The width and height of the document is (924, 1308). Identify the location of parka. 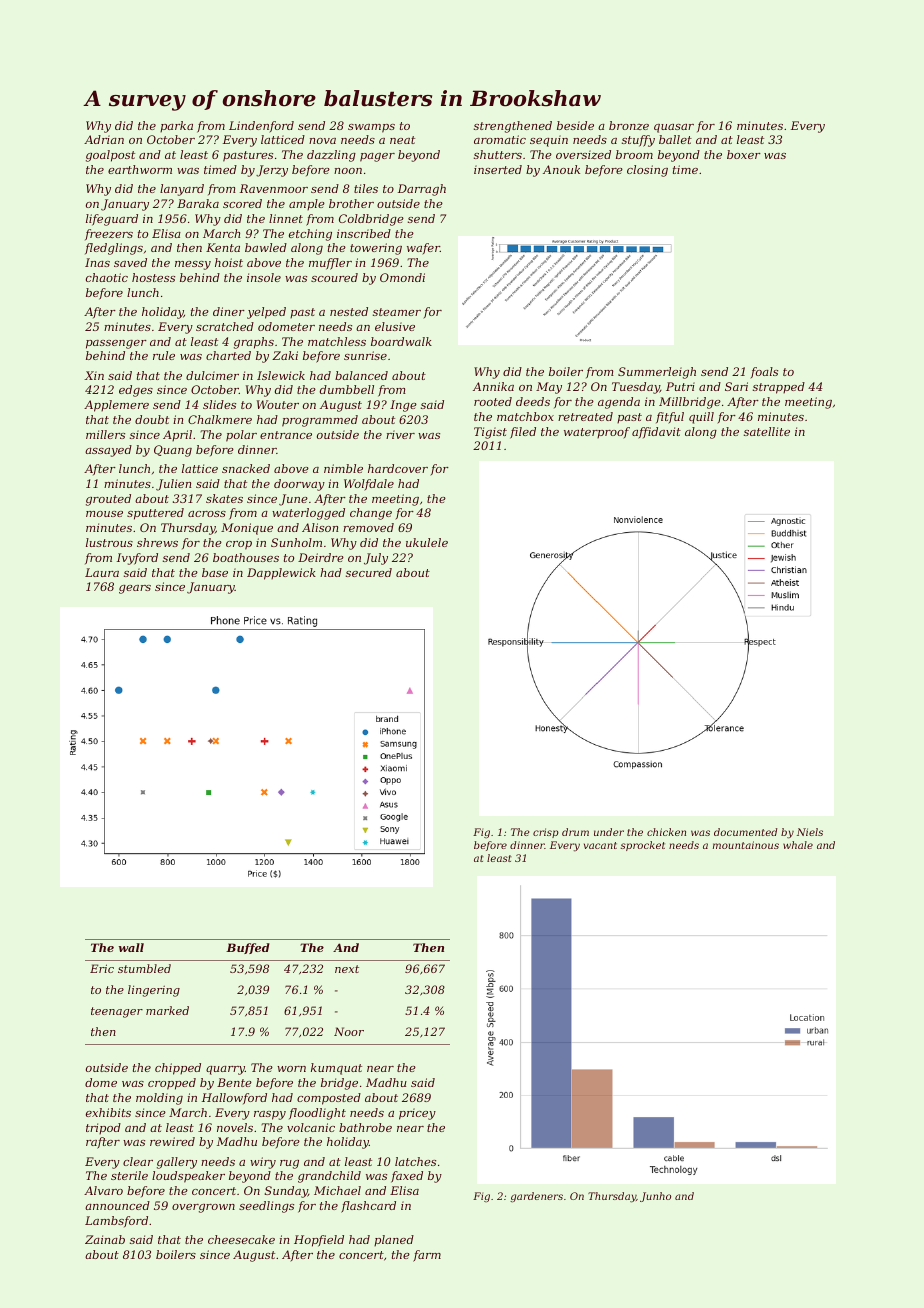
(176, 127).
